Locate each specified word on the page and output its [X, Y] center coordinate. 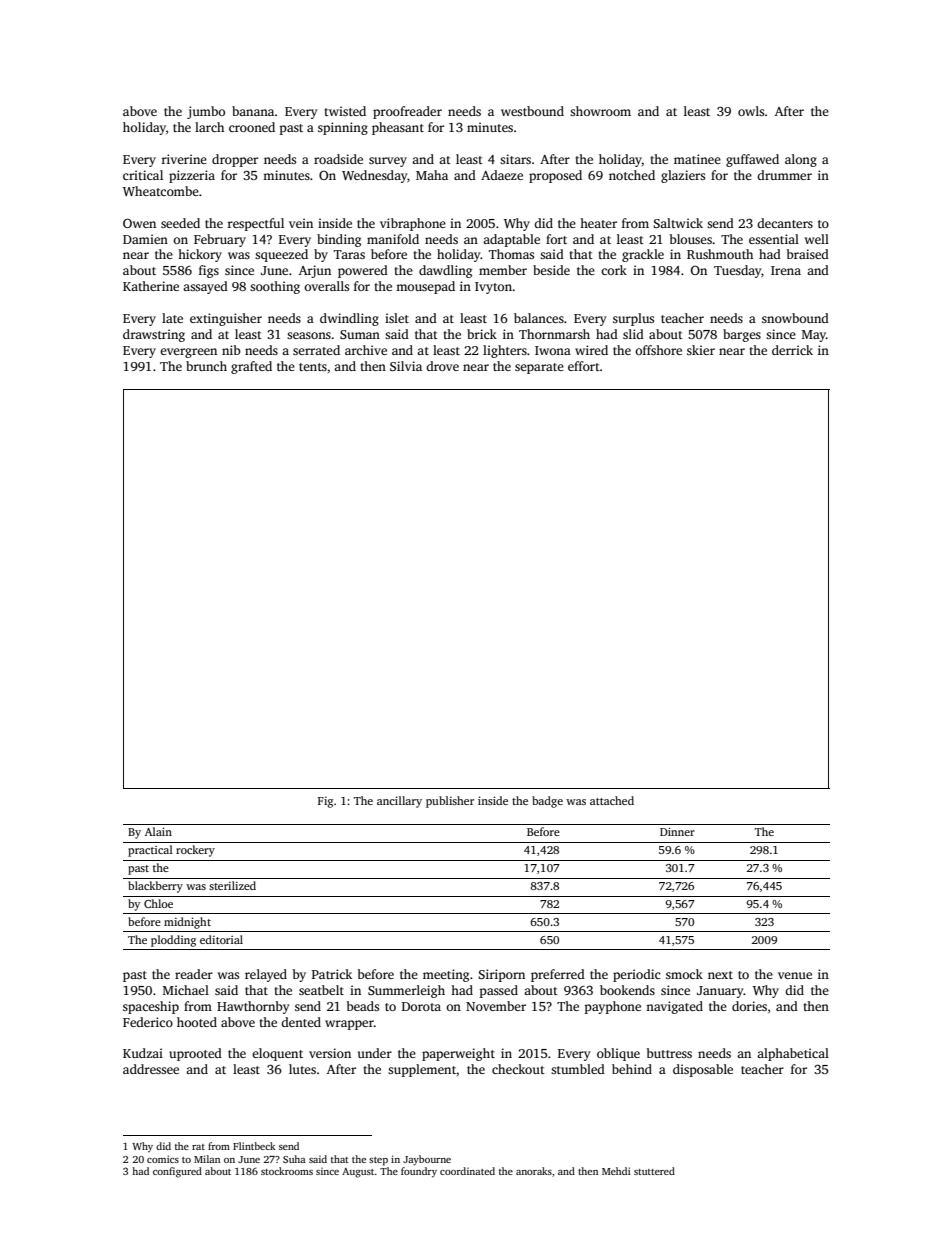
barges [742, 335]
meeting [446, 975]
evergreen [188, 353]
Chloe [158, 903]
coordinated [467, 1171]
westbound [532, 111]
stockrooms [287, 1171]
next [720, 975]
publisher [450, 802]
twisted [345, 111]
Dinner [677, 831]
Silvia [406, 366]
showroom [600, 111]
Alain [158, 831]
